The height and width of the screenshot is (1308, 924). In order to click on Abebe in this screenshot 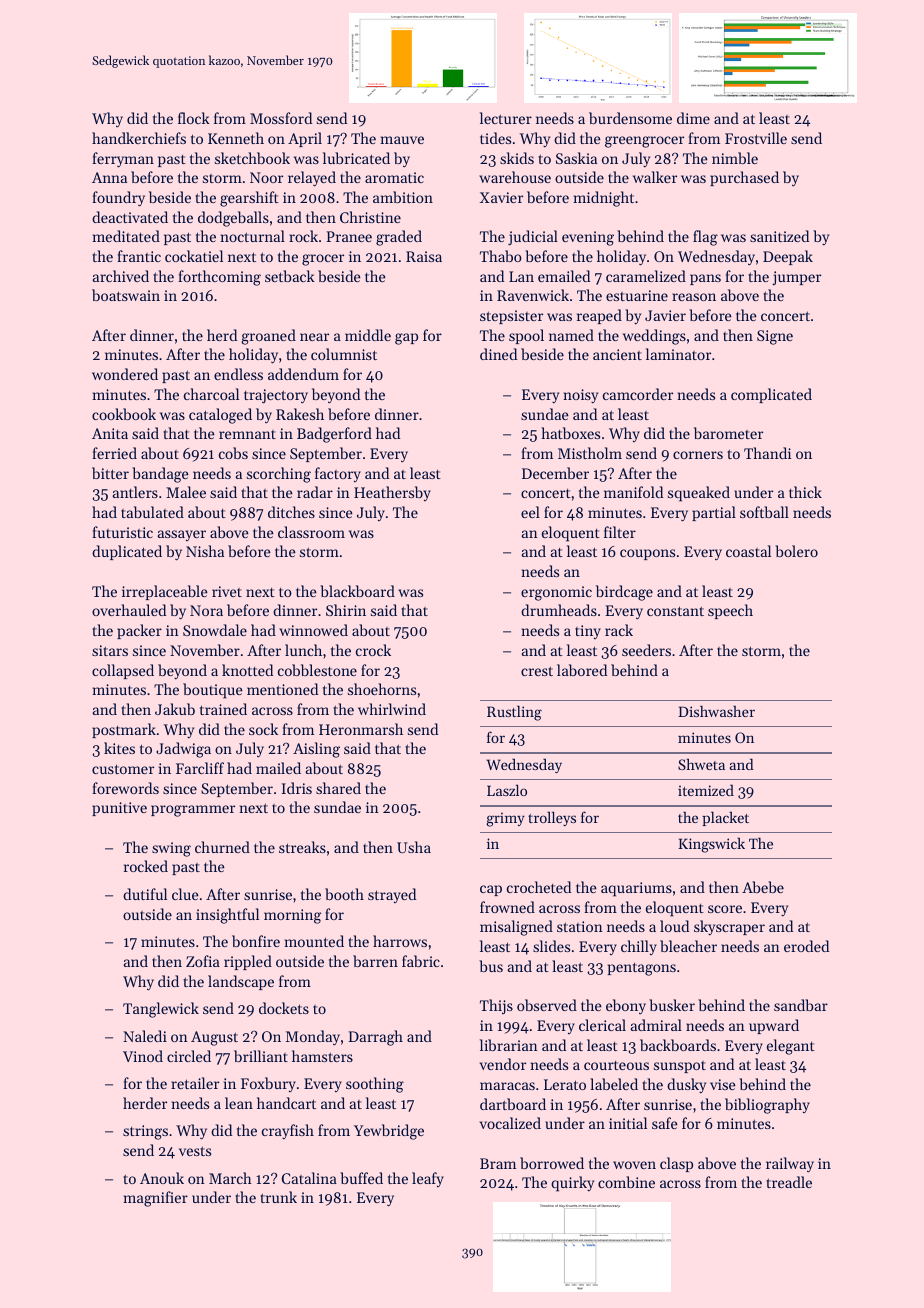, I will do `click(763, 887)`.
